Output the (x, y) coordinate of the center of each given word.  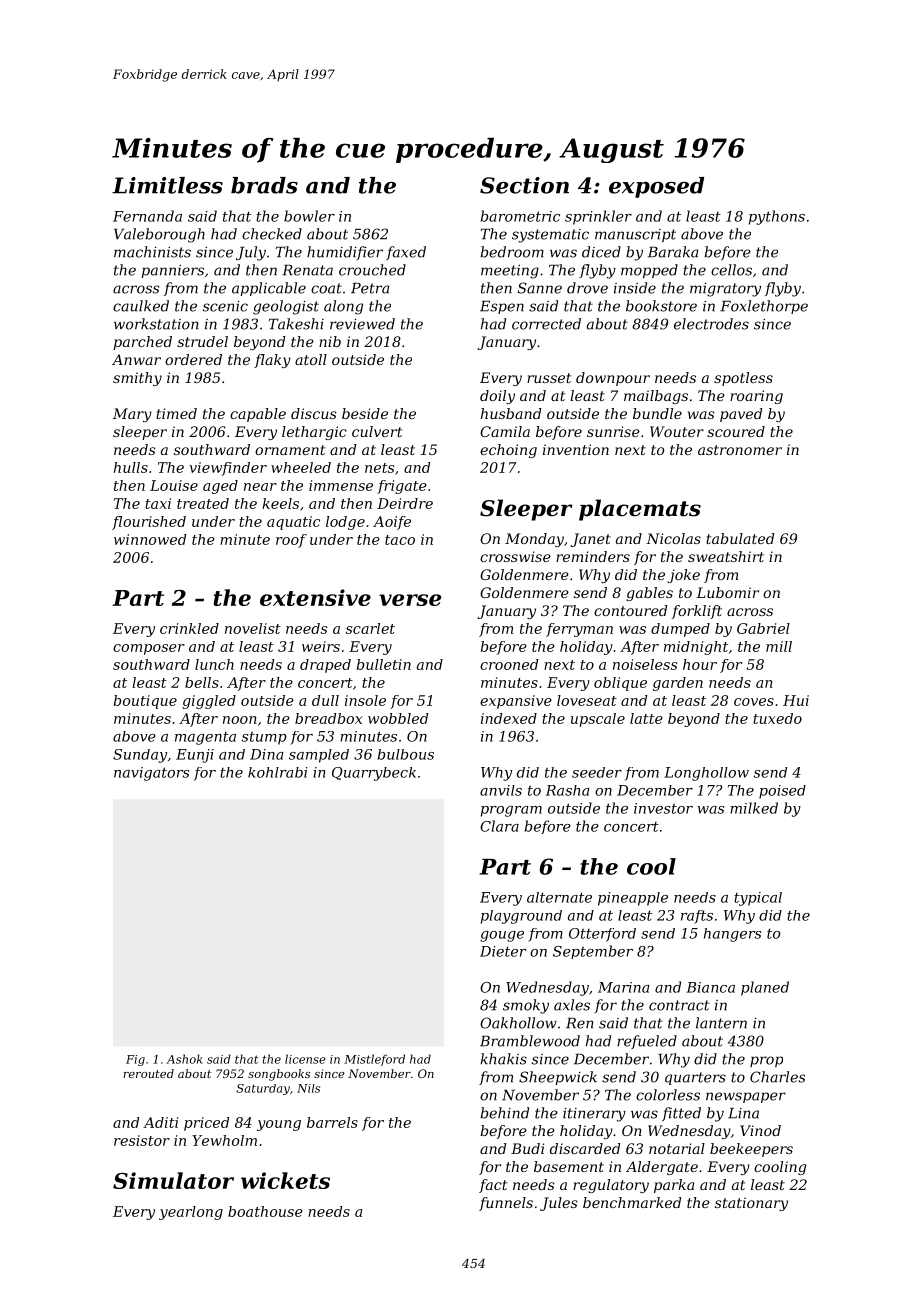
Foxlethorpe (764, 307)
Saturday (263, 1089)
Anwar (136, 359)
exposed (656, 187)
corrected (546, 324)
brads (264, 185)
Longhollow (706, 774)
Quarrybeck (374, 774)
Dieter (503, 951)
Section (524, 185)
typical (758, 899)
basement (569, 1166)
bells (202, 682)
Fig (135, 1060)
